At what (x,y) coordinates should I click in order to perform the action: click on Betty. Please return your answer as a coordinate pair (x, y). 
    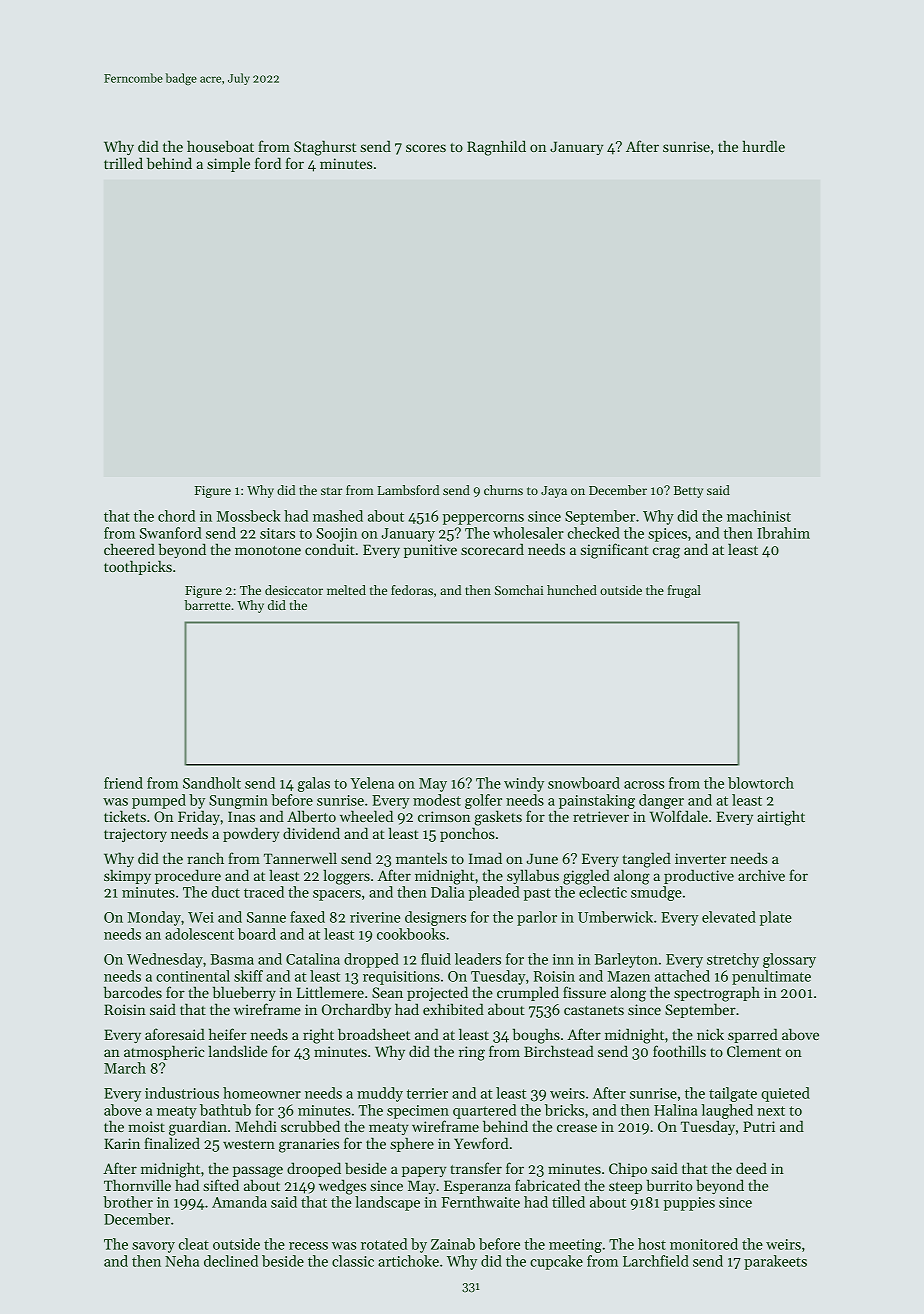
    Looking at the image, I should click on (688, 492).
